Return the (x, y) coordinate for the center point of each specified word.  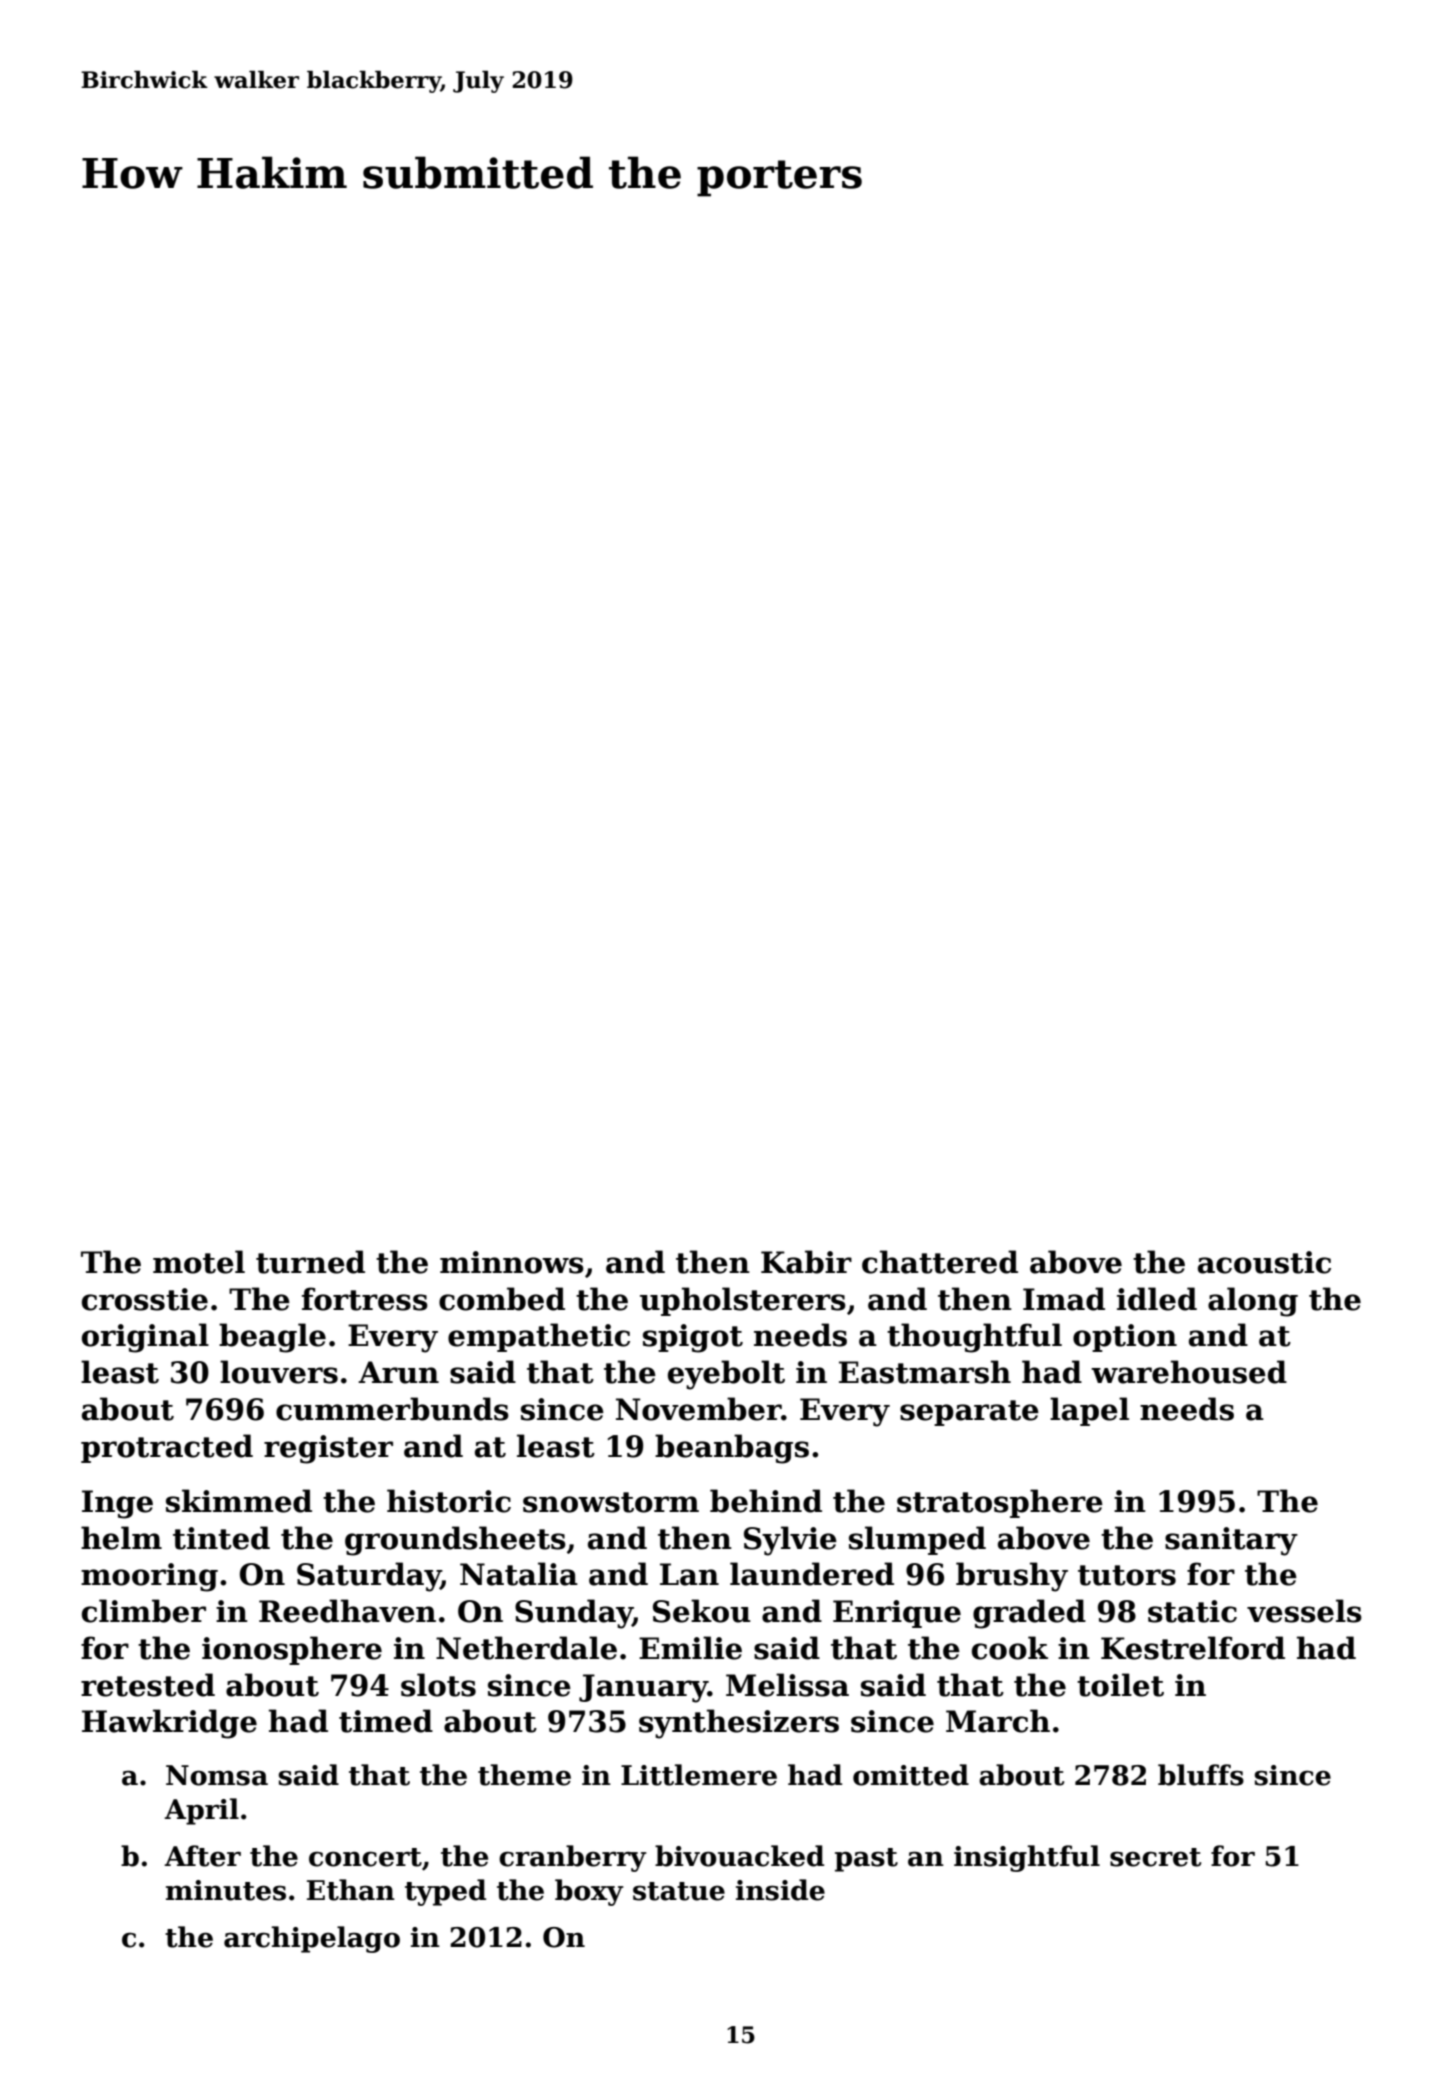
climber (144, 1611)
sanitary (1231, 1541)
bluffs (1201, 1775)
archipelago (312, 1939)
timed (386, 1721)
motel (199, 1262)
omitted (911, 1775)
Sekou (702, 1611)
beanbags (732, 1449)
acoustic (1264, 1262)
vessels (1304, 1611)
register (328, 1449)
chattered (940, 1262)
